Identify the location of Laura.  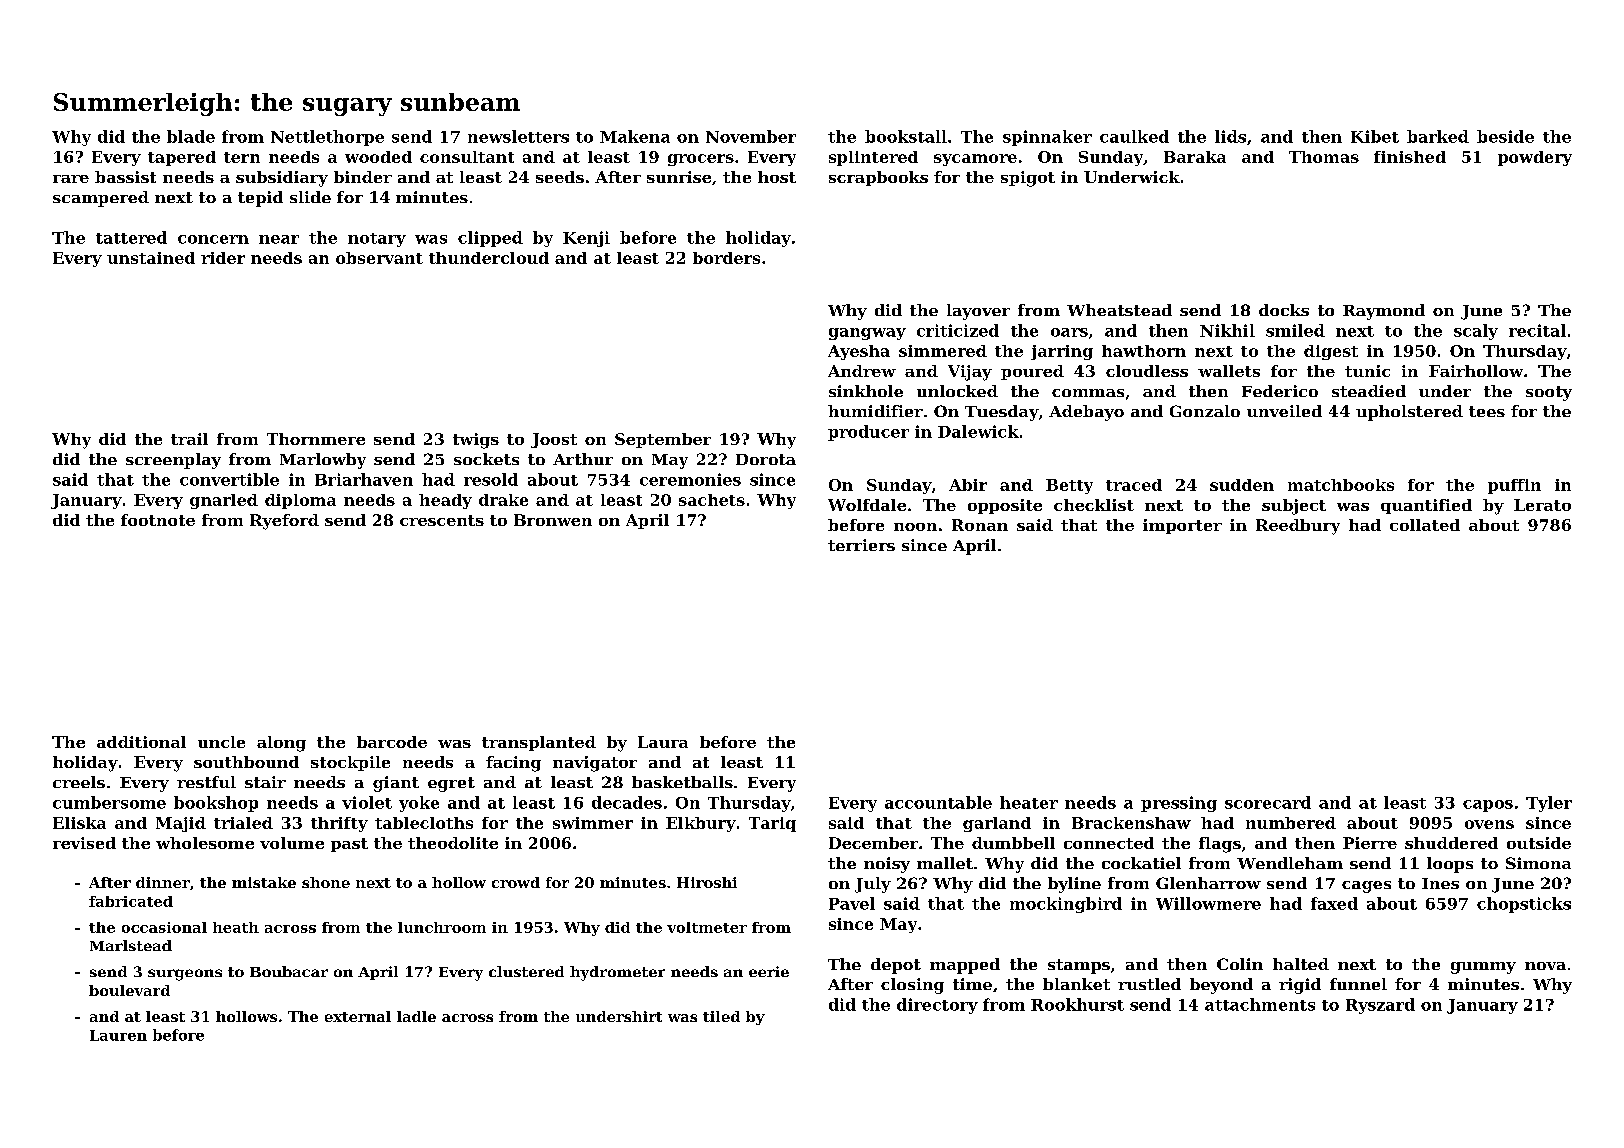
(663, 742).
